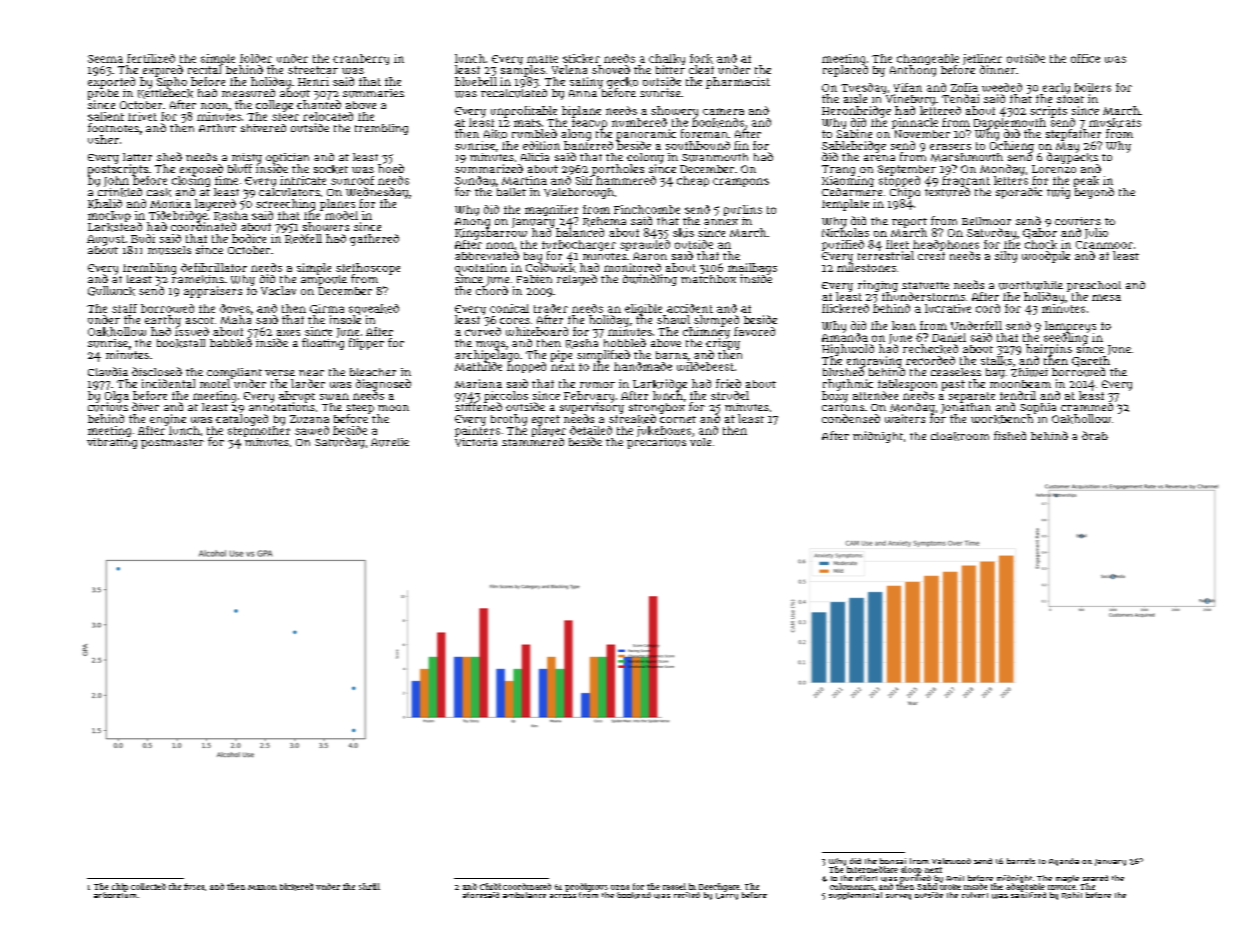  Describe the element at coordinates (511, 192) in the document. I see `ballet` at that location.
